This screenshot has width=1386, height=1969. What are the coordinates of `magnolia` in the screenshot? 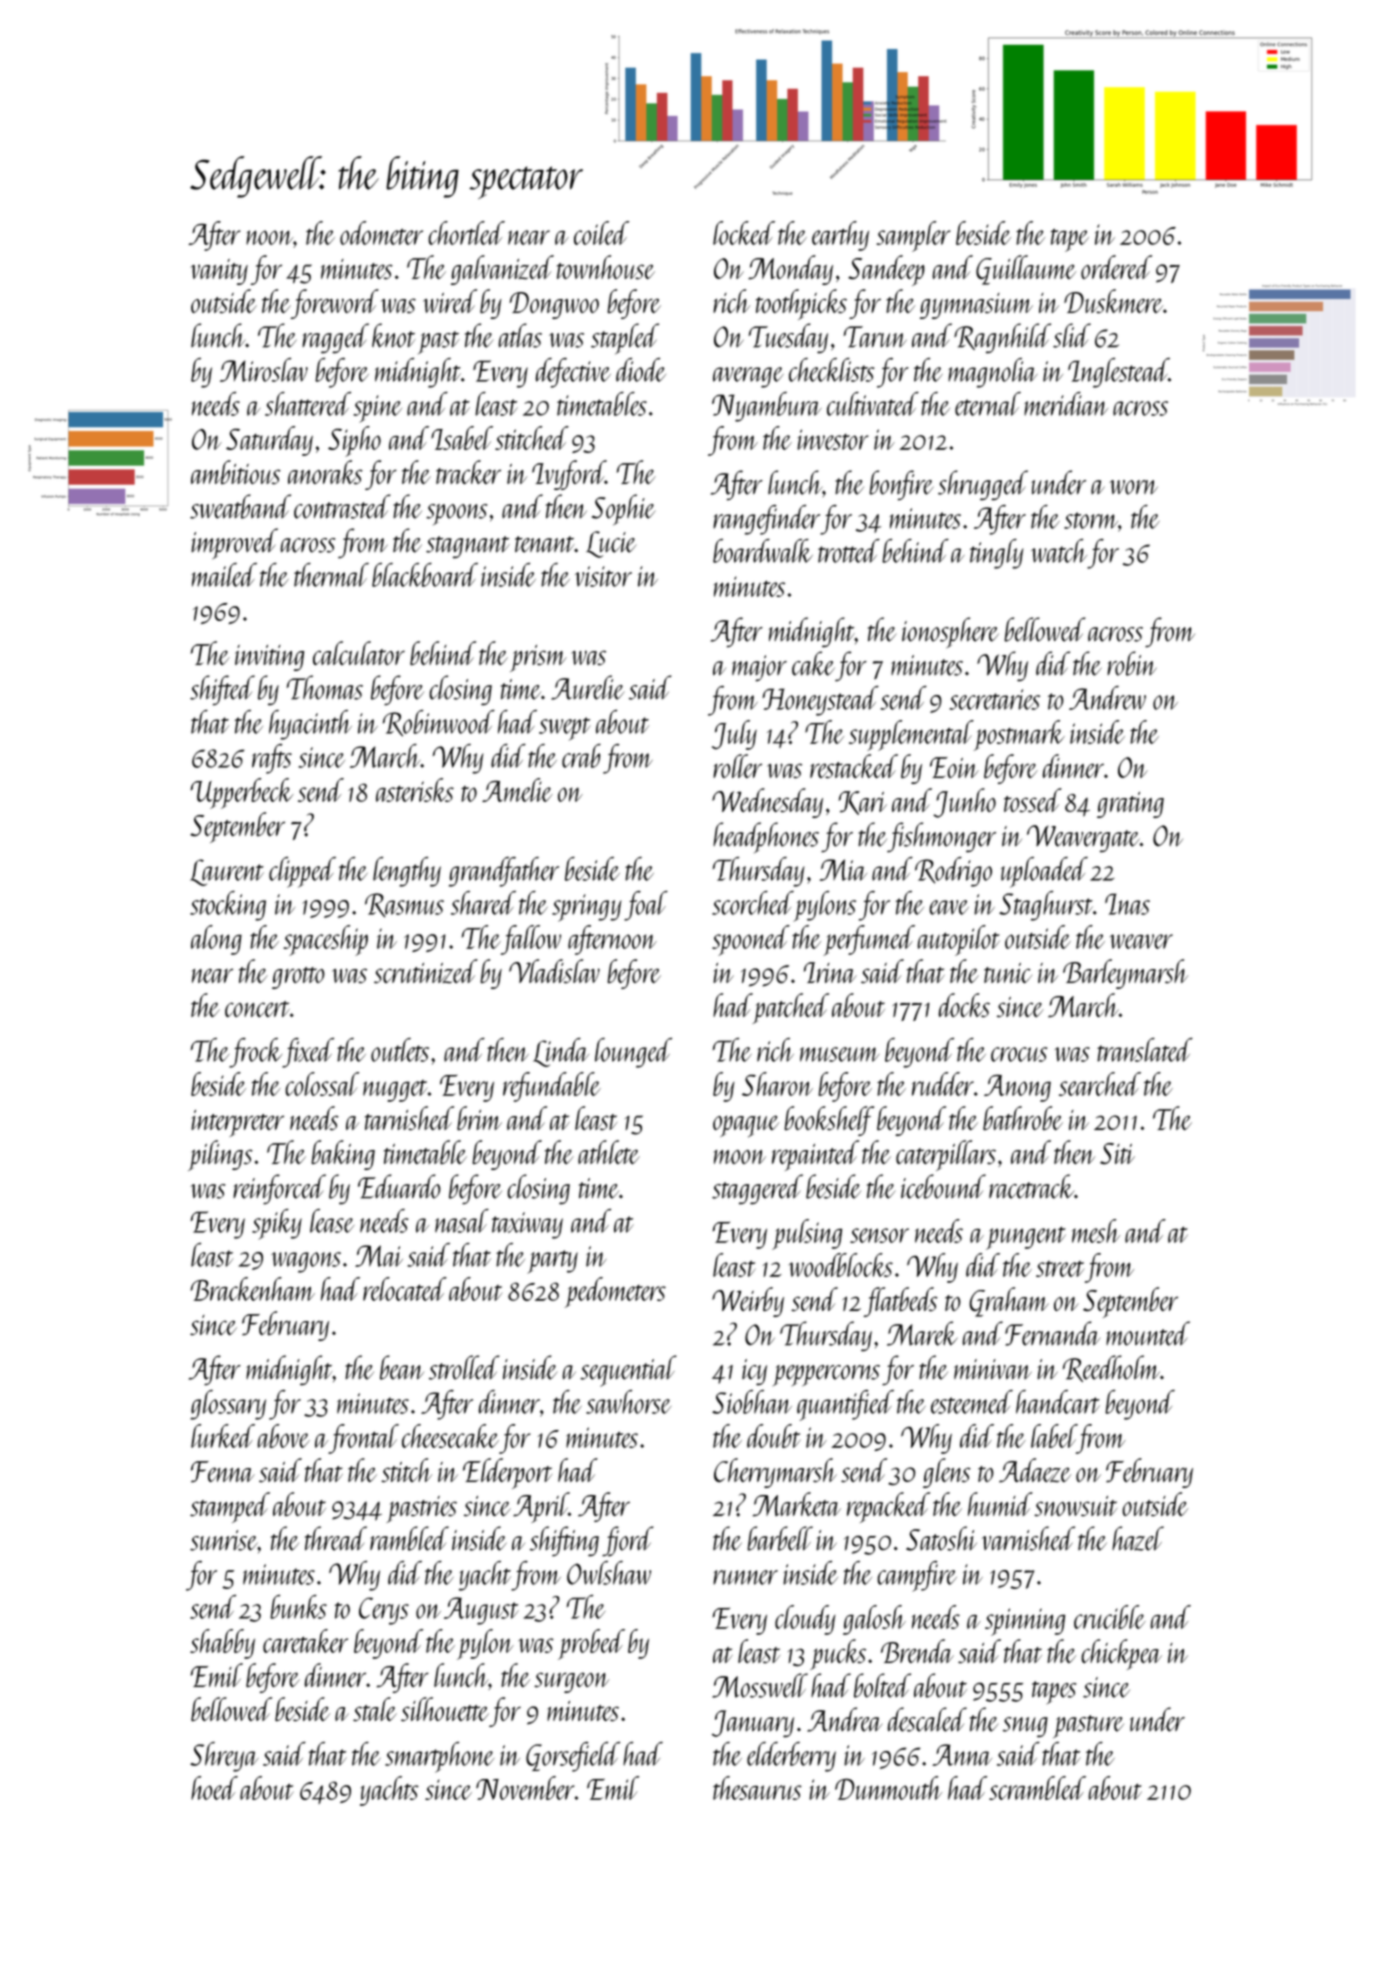 It's located at (992, 373).
